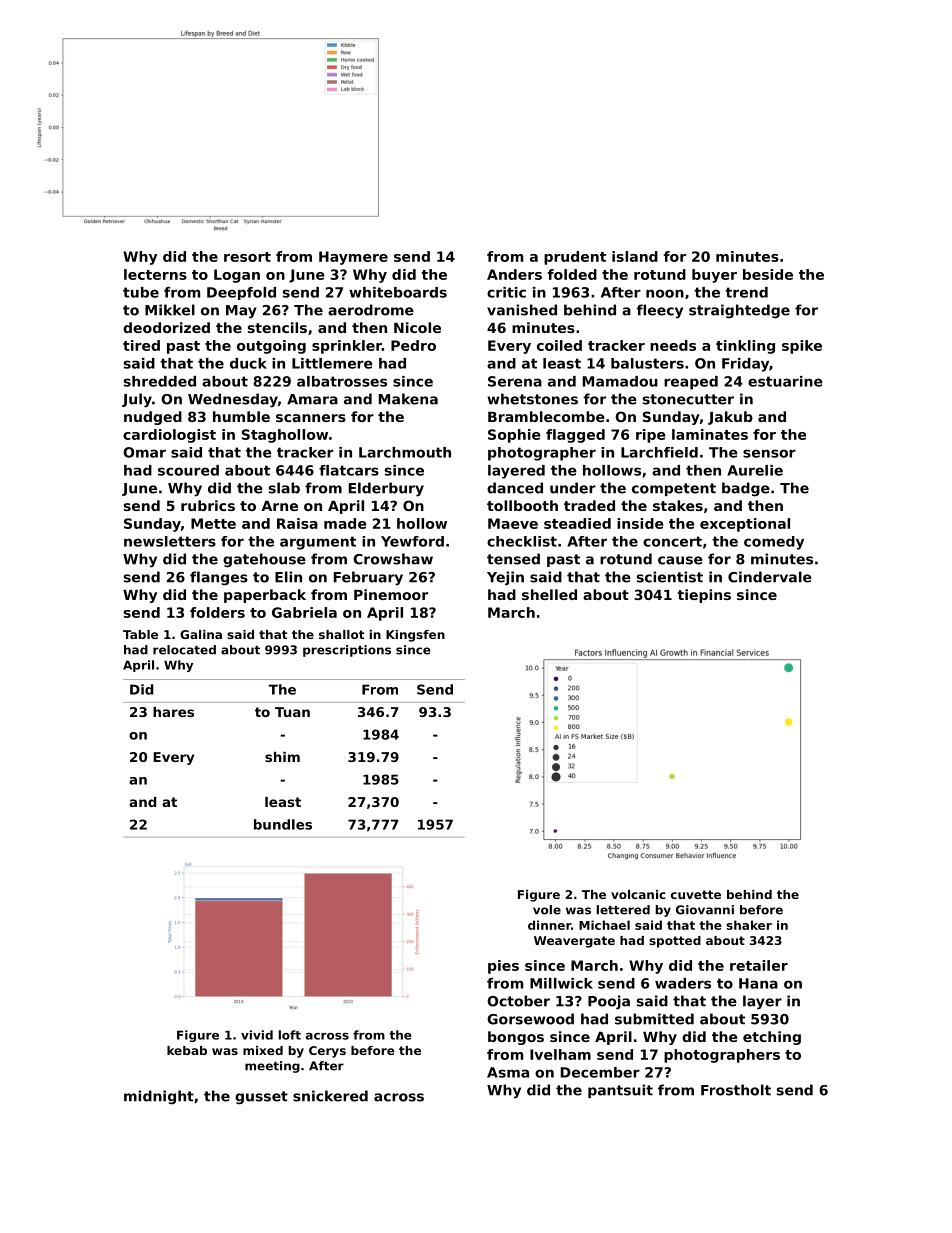 The height and width of the screenshot is (1233, 952). What do you see at coordinates (696, 894) in the screenshot?
I see `cuvette` at bounding box center [696, 894].
